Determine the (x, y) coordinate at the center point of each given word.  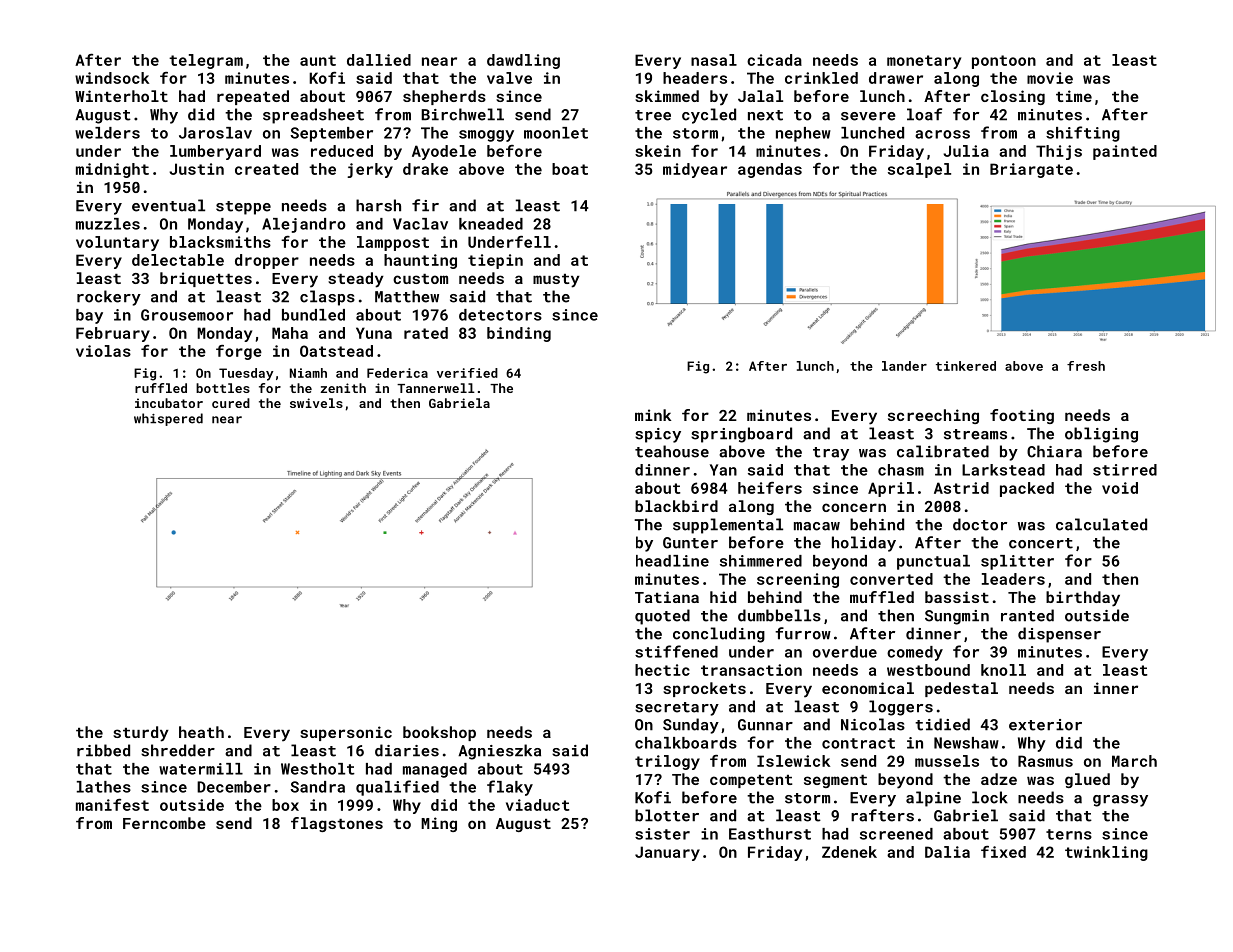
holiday (864, 544)
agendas (770, 170)
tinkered (966, 366)
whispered (168, 419)
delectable (178, 260)
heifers (770, 488)
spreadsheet (313, 116)
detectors (500, 315)
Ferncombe (164, 823)
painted (1125, 152)
